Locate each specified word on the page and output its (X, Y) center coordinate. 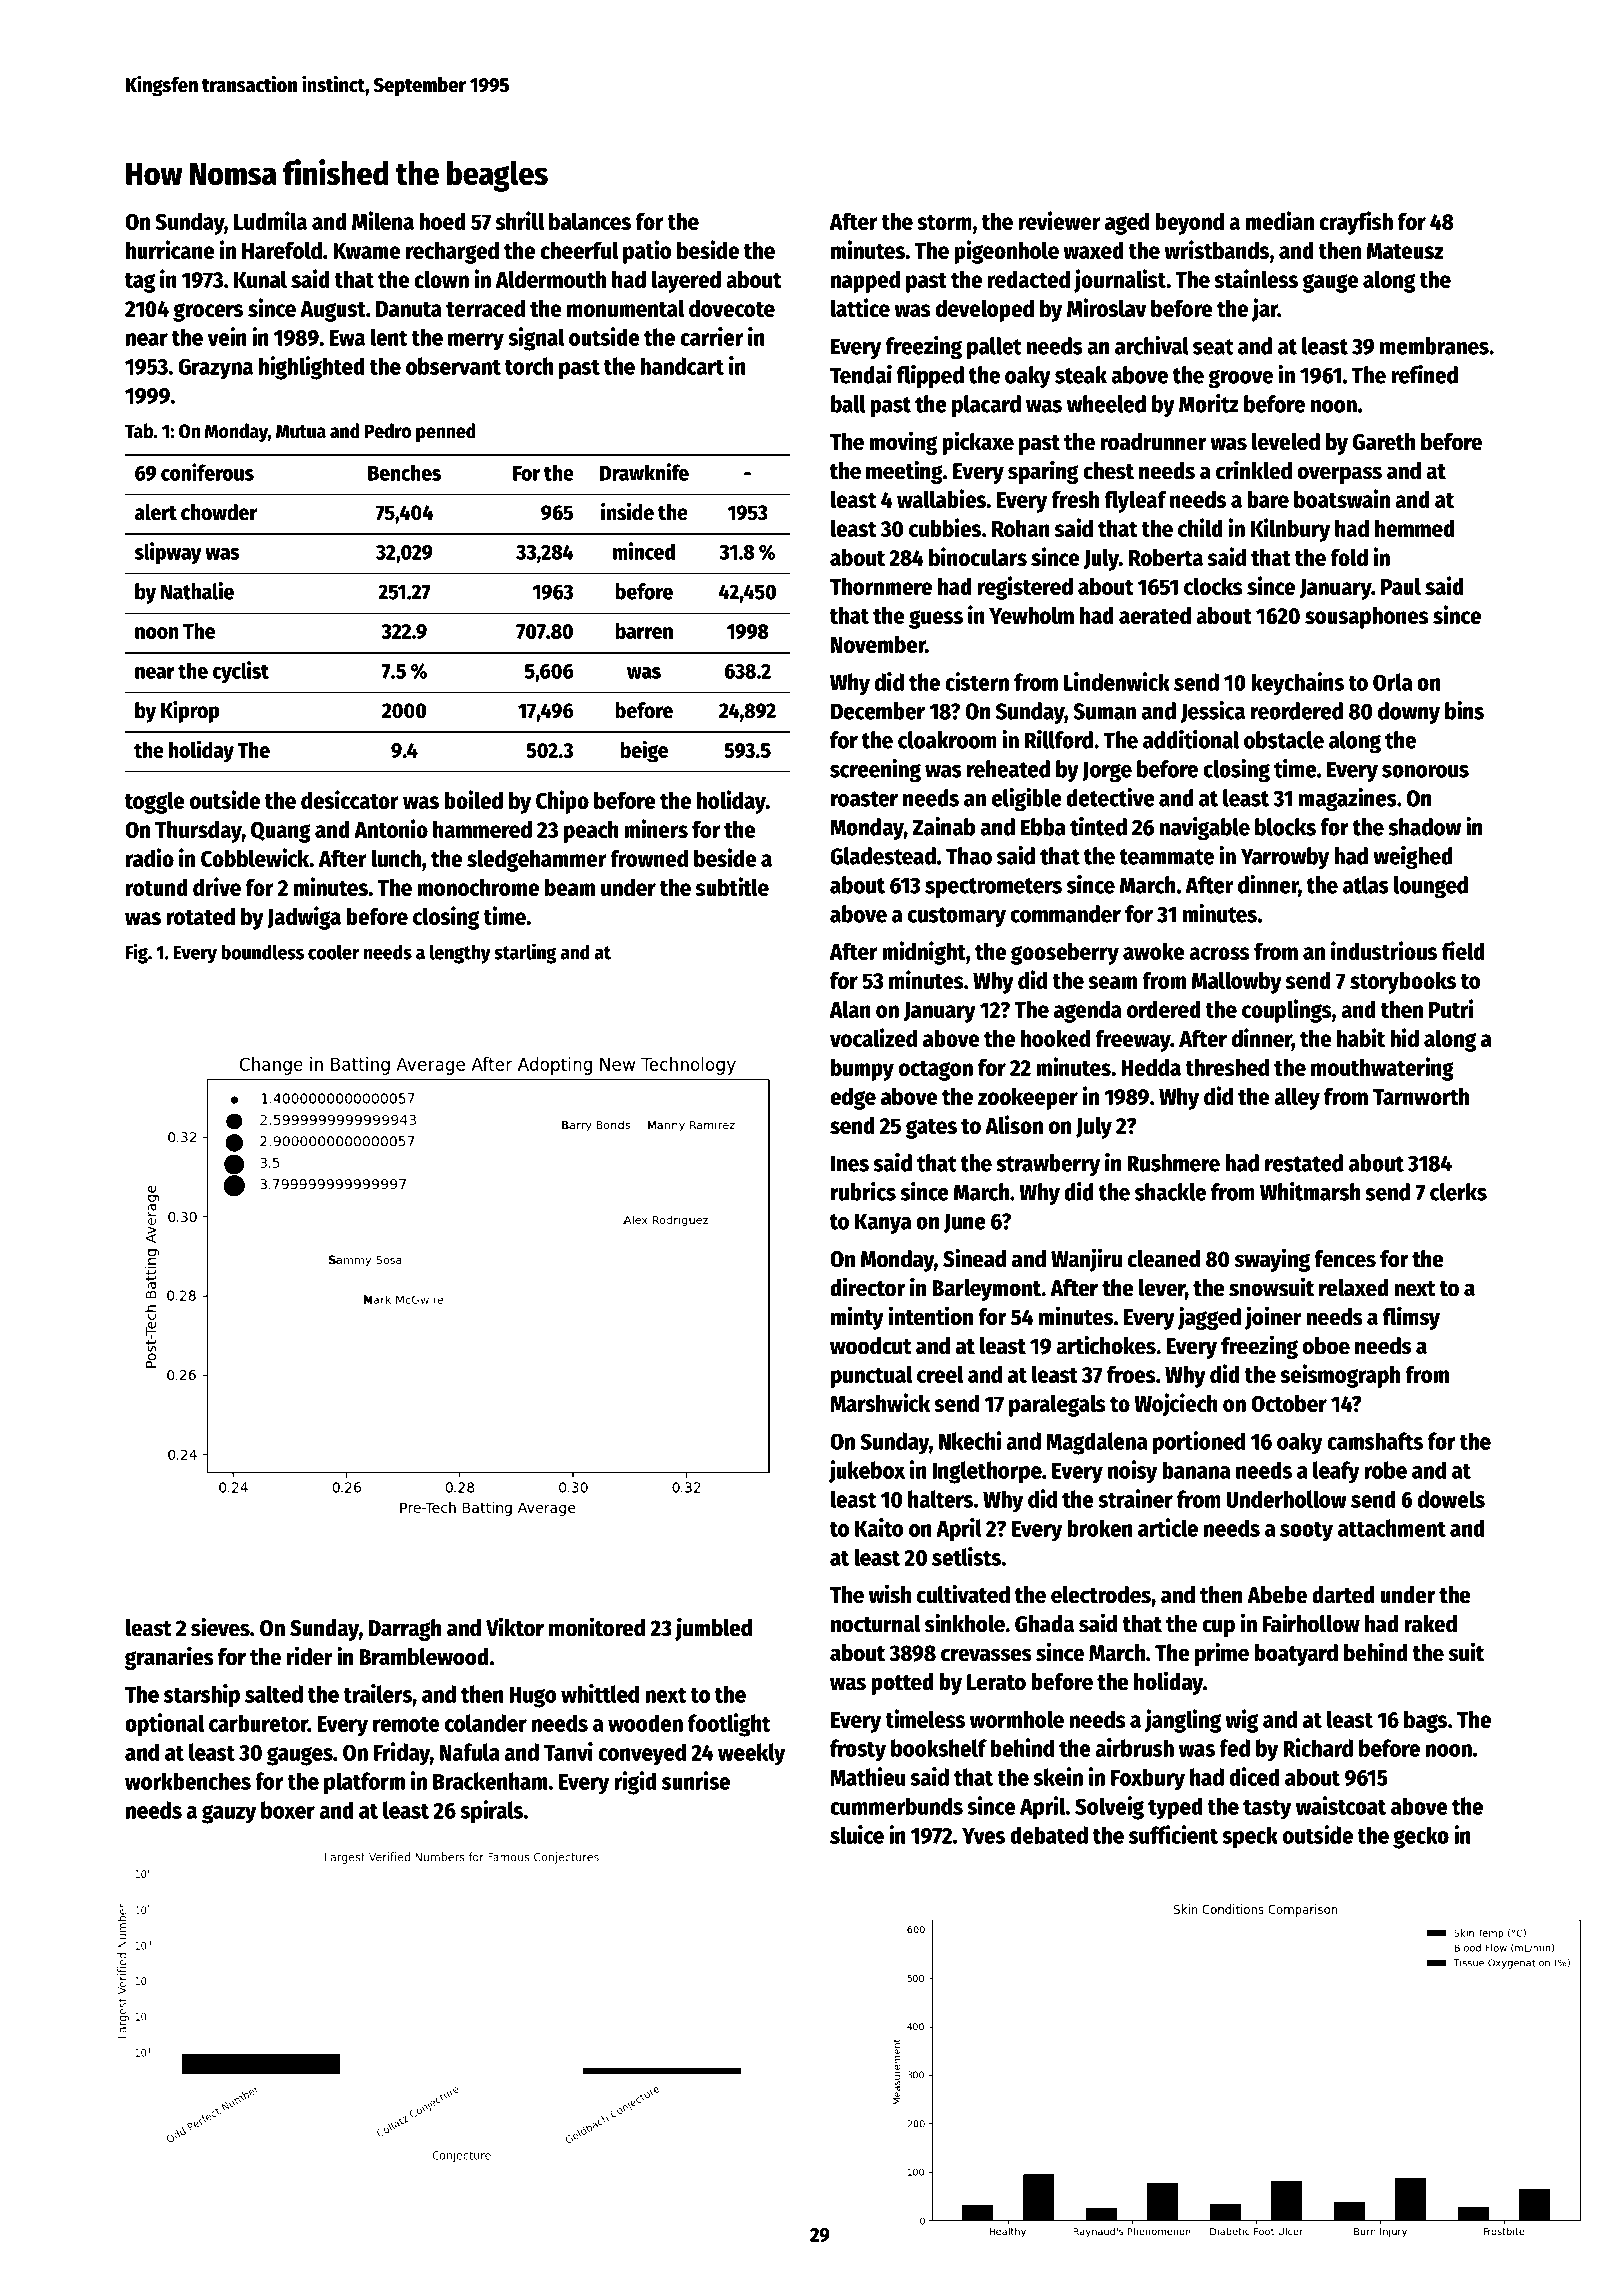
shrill (520, 220)
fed (1234, 1748)
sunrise (696, 1780)
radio (150, 857)
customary (957, 917)
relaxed (1354, 1288)
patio (647, 252)
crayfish (1356, 223)
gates (931, 1129)
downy (1409, 713)
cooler (333, 952)
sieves (220, 1627)
